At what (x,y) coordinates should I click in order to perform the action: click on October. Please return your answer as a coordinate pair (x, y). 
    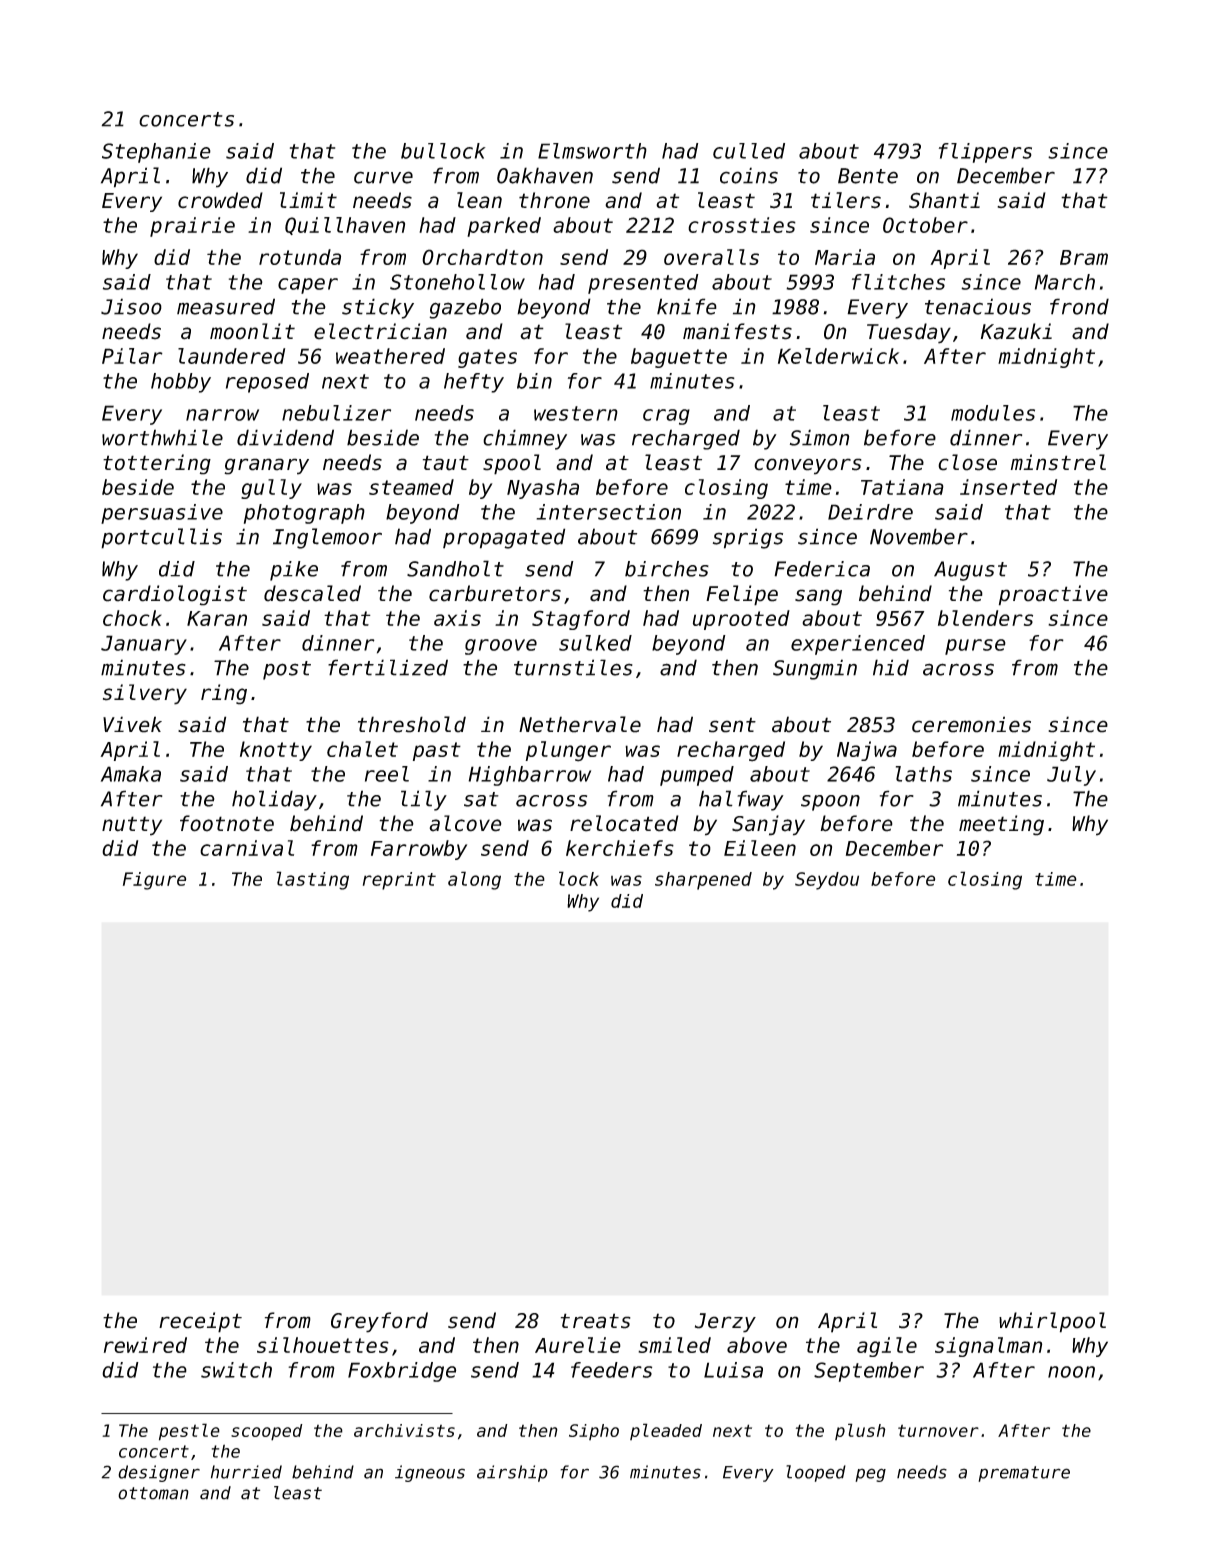
    Looking at the image, I should click on (925, 225).
